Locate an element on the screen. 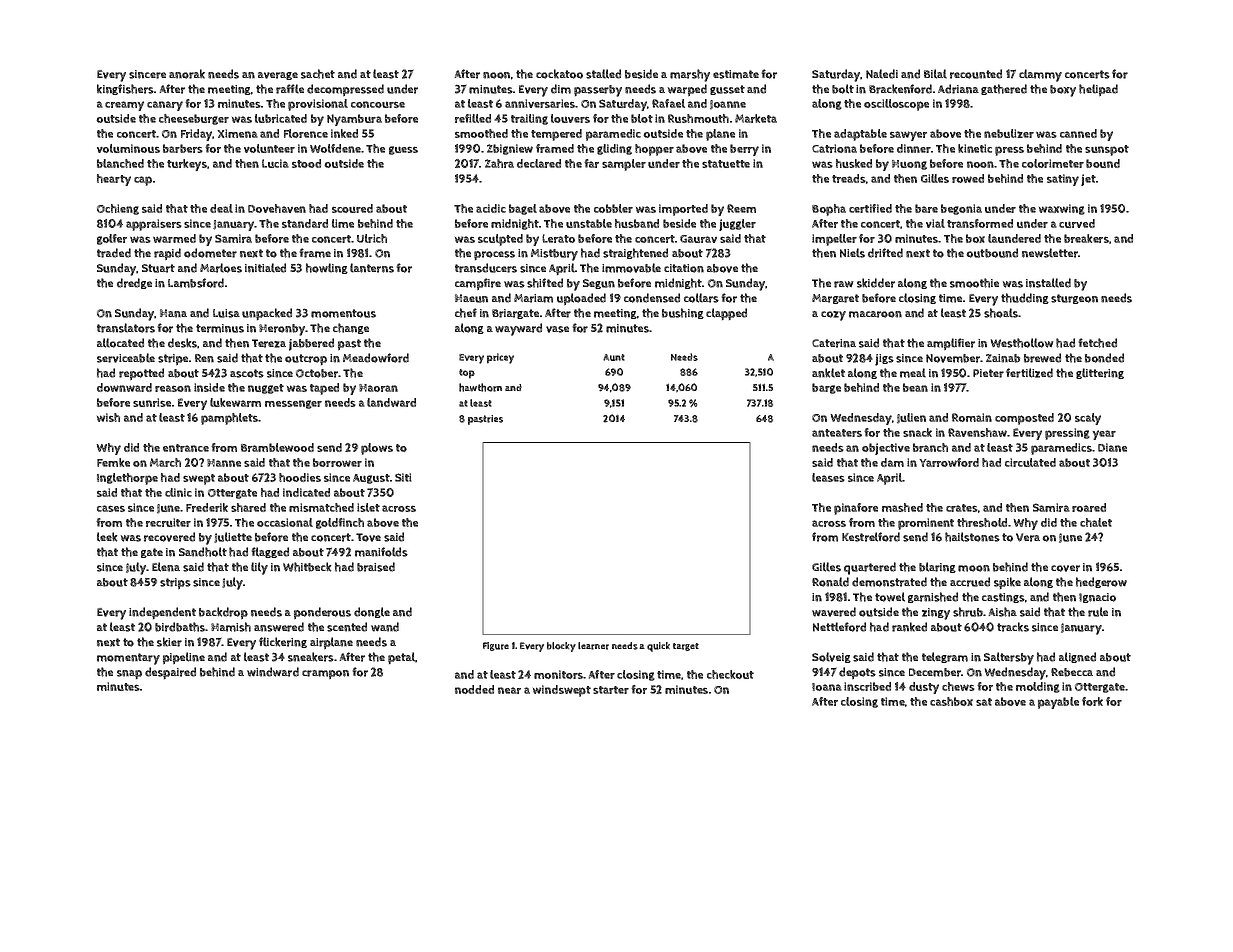 The image size is (1233, 952). newsletter is located at coordinates (1050, 253).
